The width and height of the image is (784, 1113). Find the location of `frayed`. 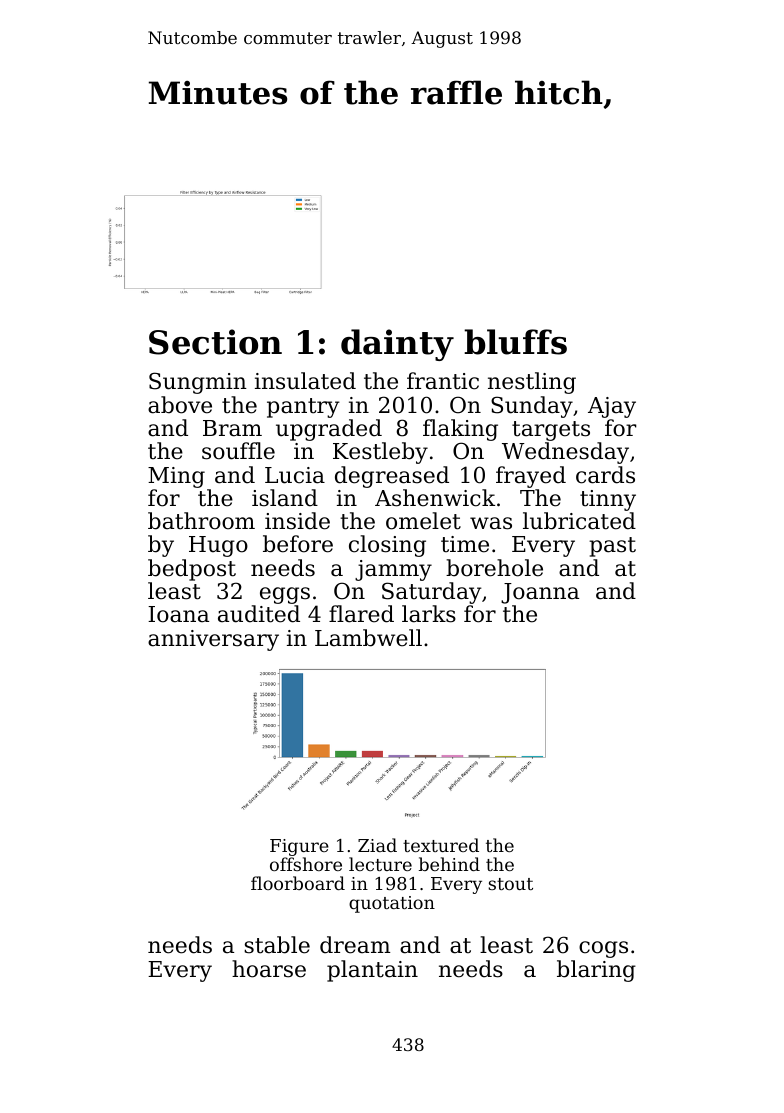

frayed is located at coordinates (531, 477).
